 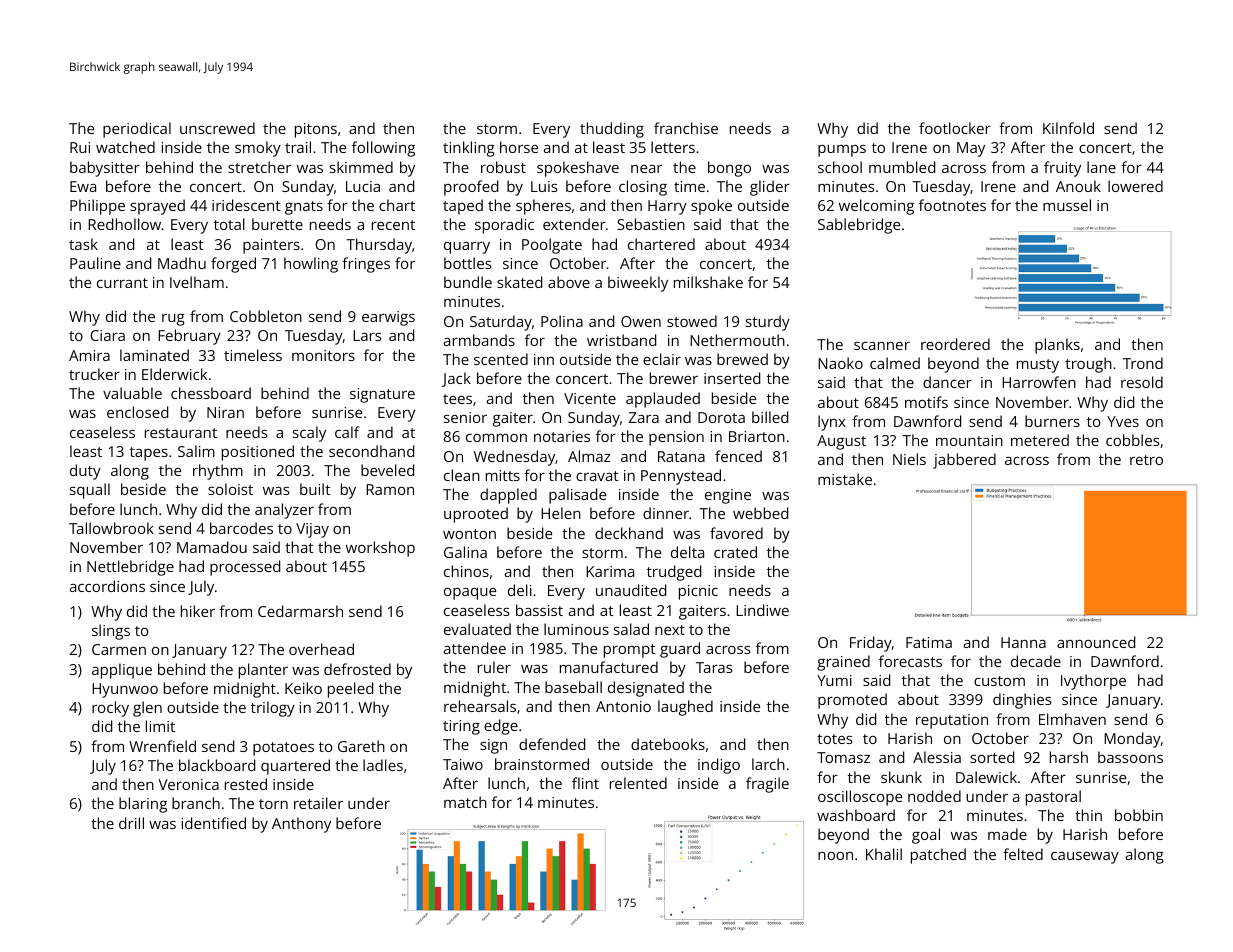 I want to click on footnotes, so click(x=952, y=205).
